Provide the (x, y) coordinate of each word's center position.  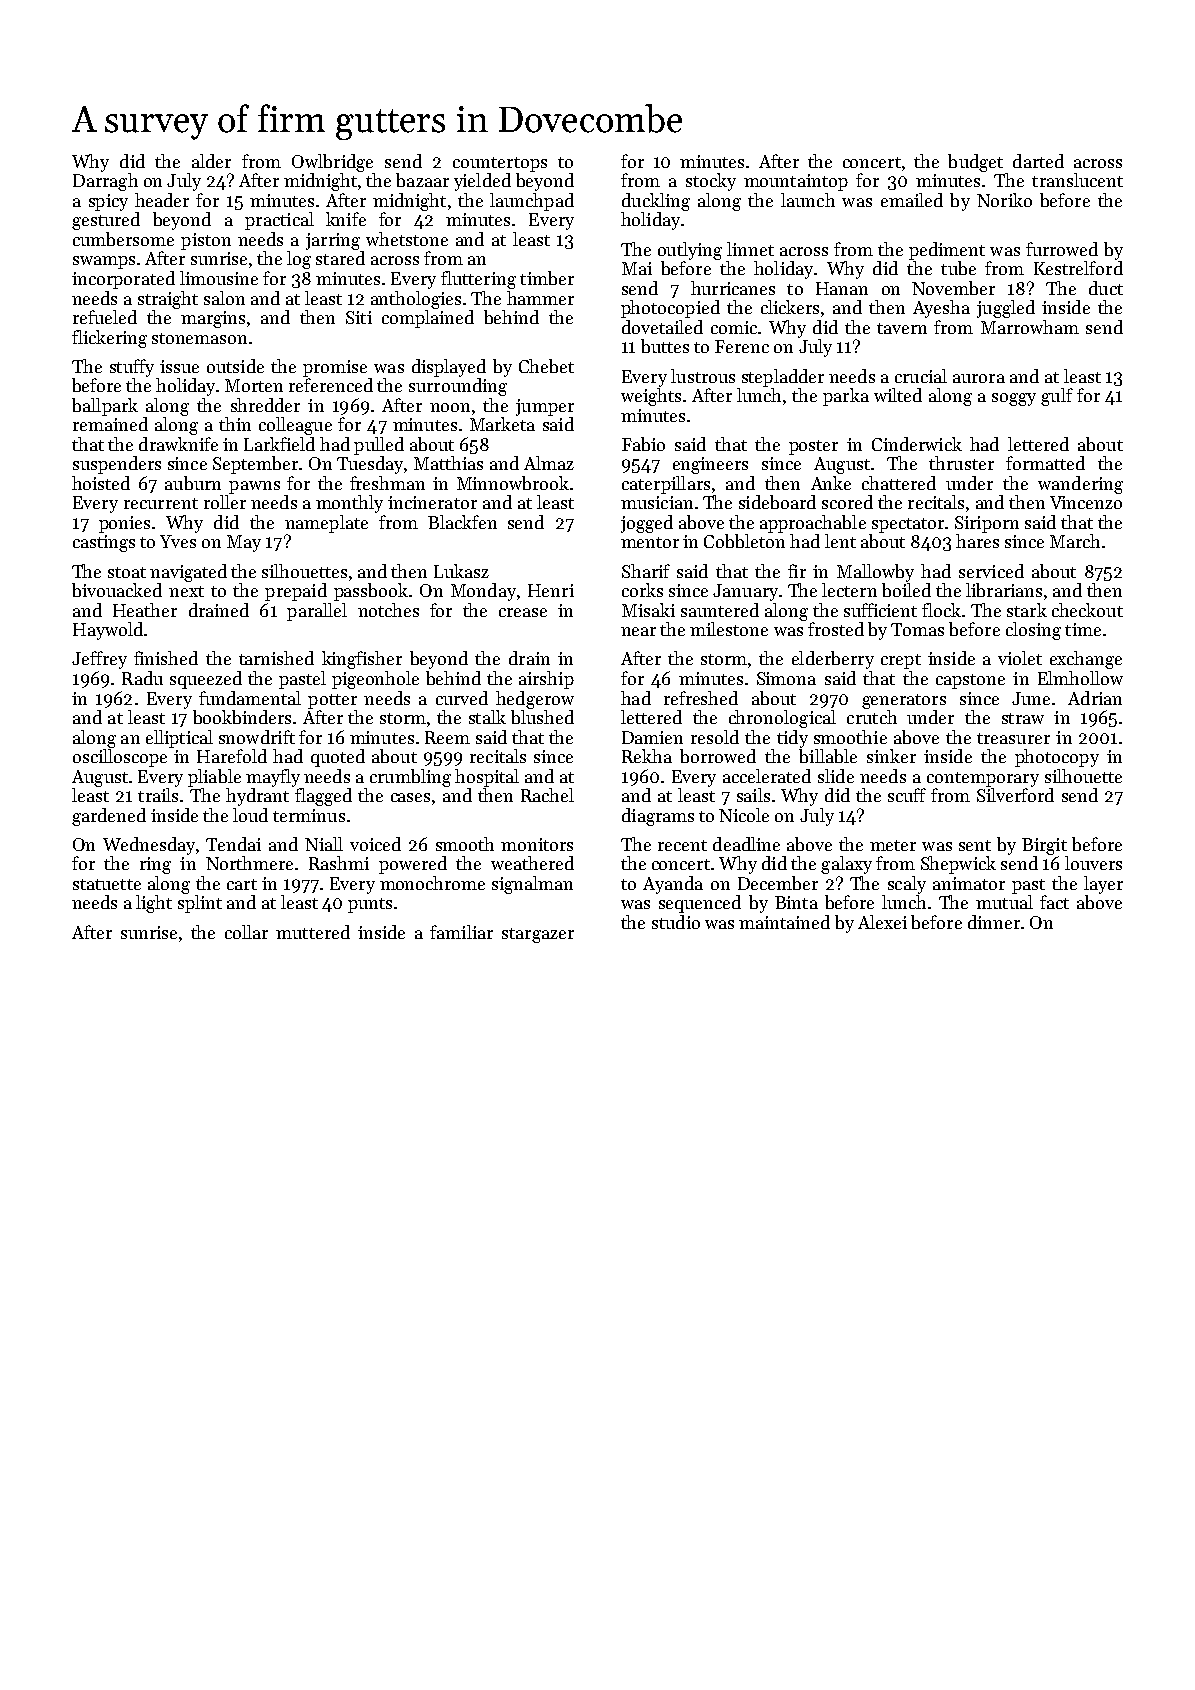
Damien (652, 737)
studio (676, 922)
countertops (500, 164)
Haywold (108, 631)
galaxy (846, 865)
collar (246, 932)
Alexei (882, 922)
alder (211, 161)
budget (975, 163)
